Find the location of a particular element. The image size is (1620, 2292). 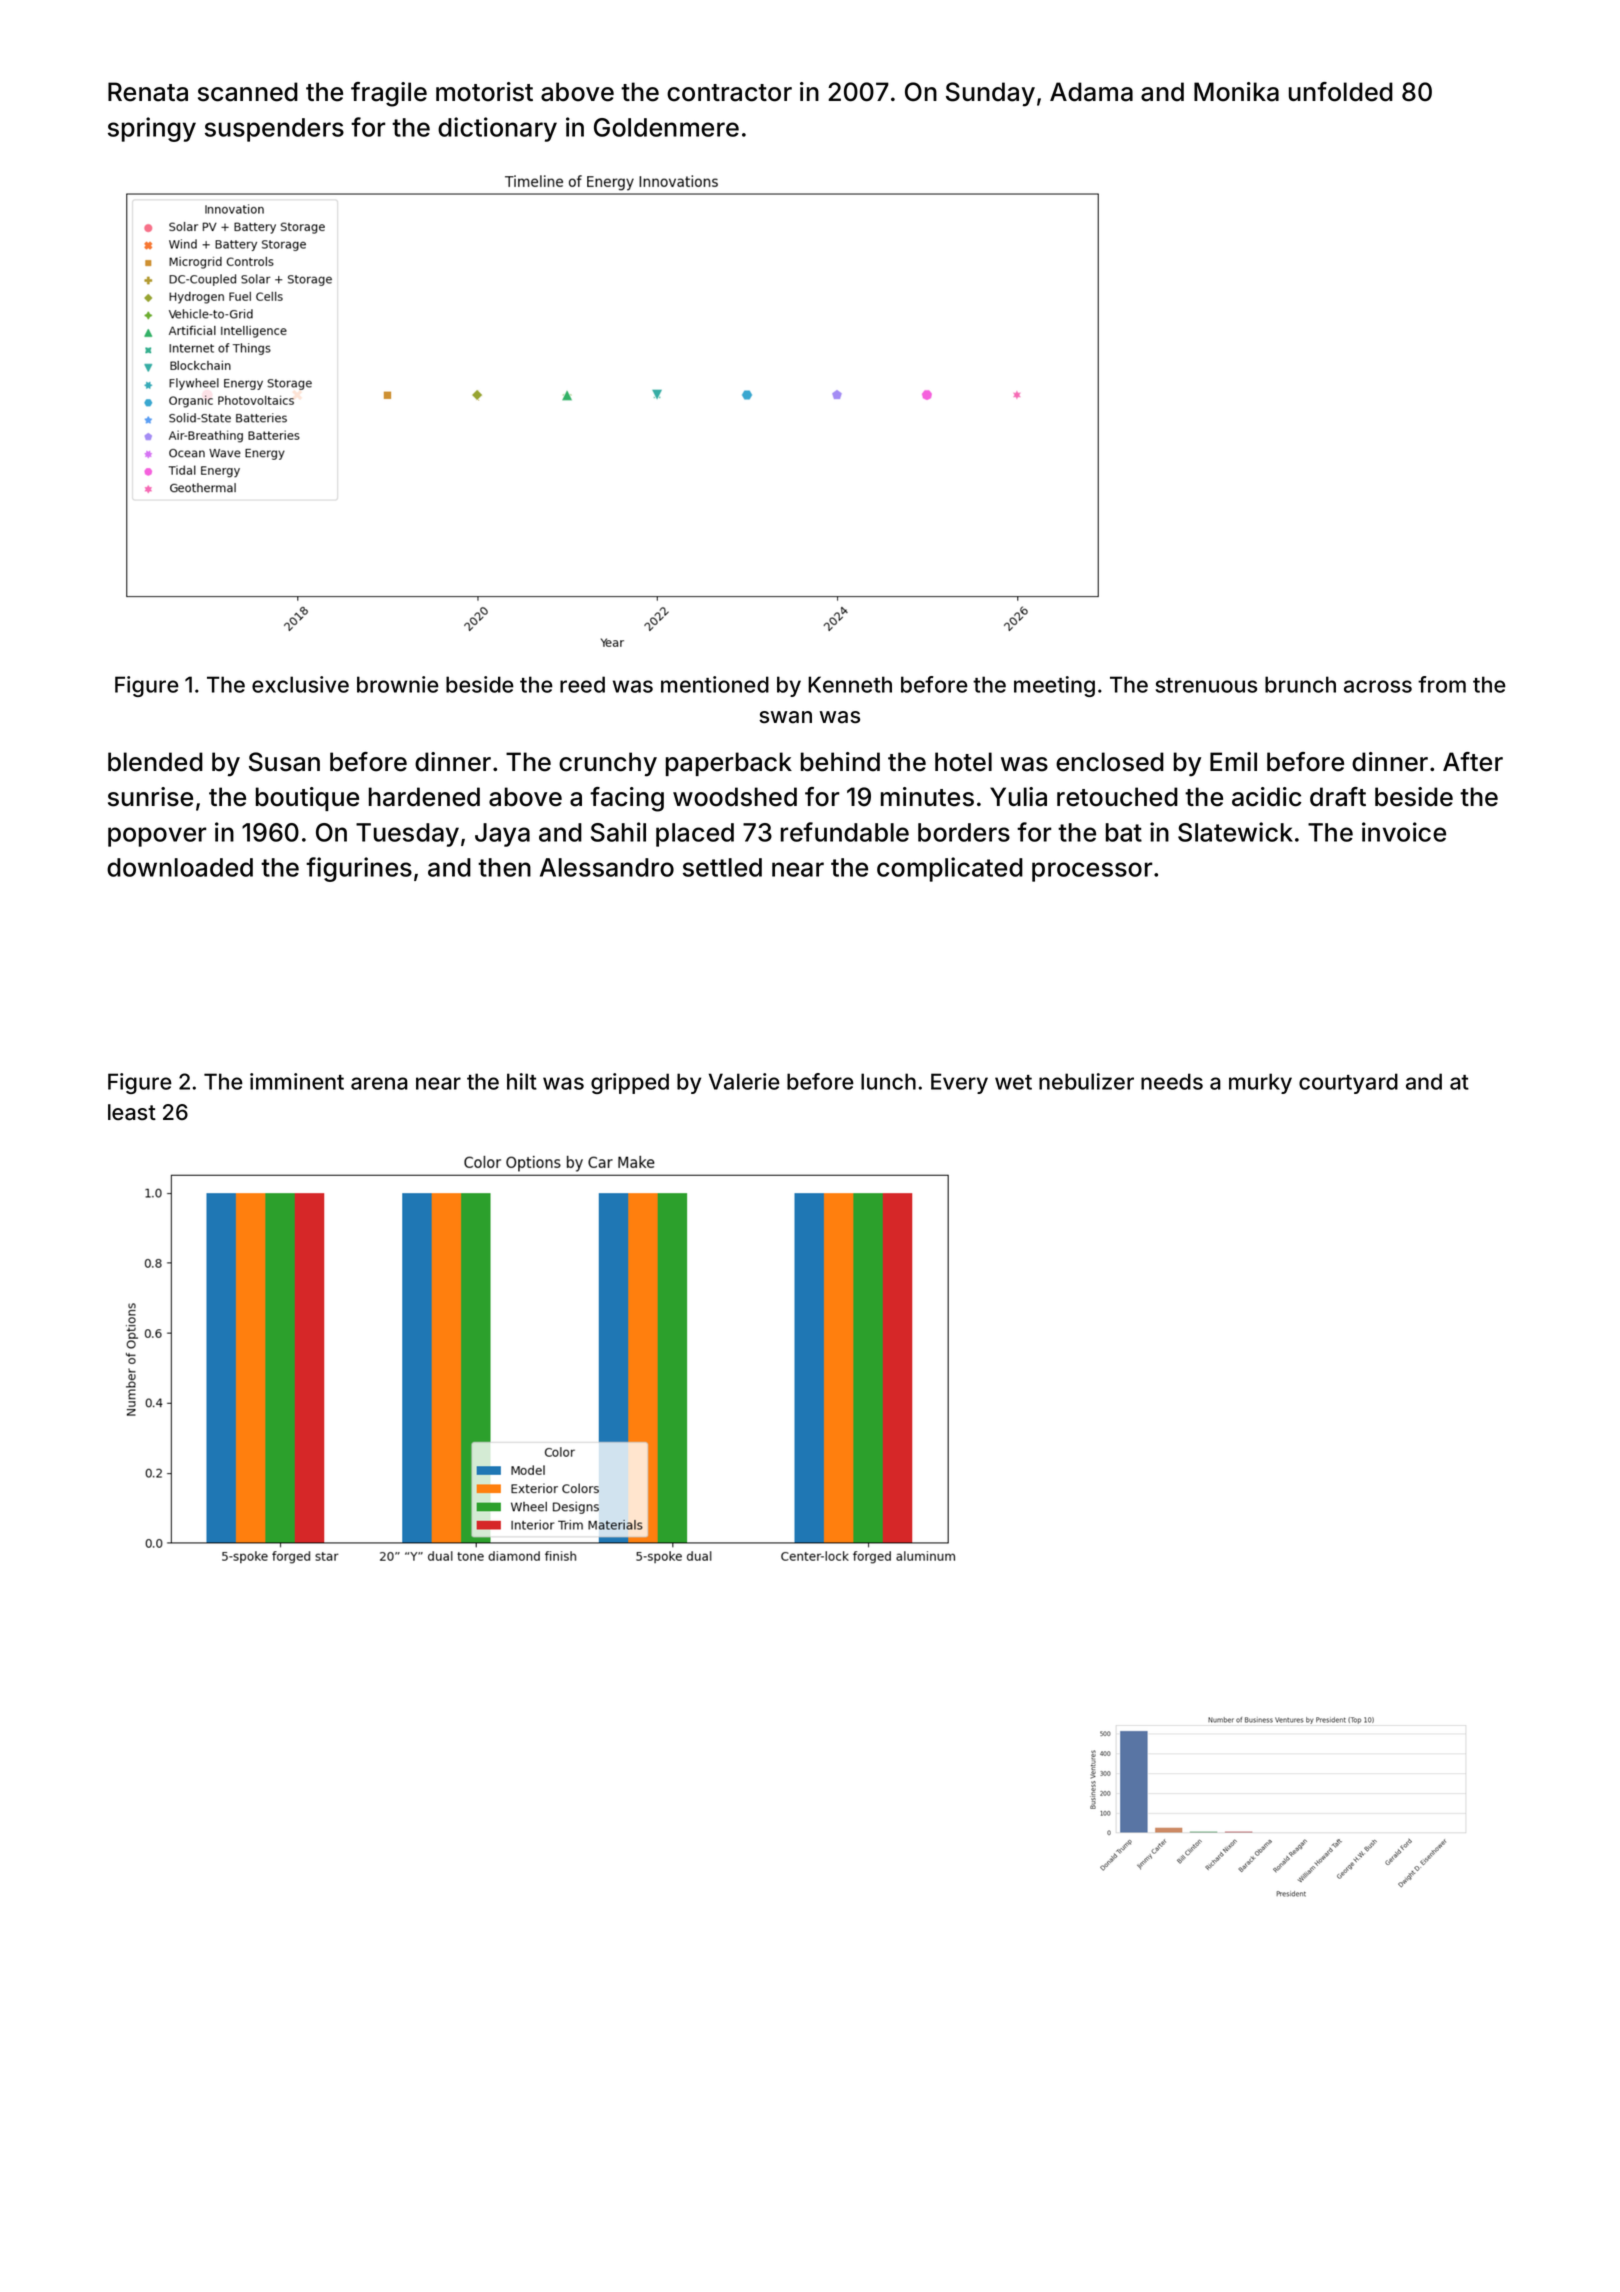

reed is located at coordinates (582, 684).
